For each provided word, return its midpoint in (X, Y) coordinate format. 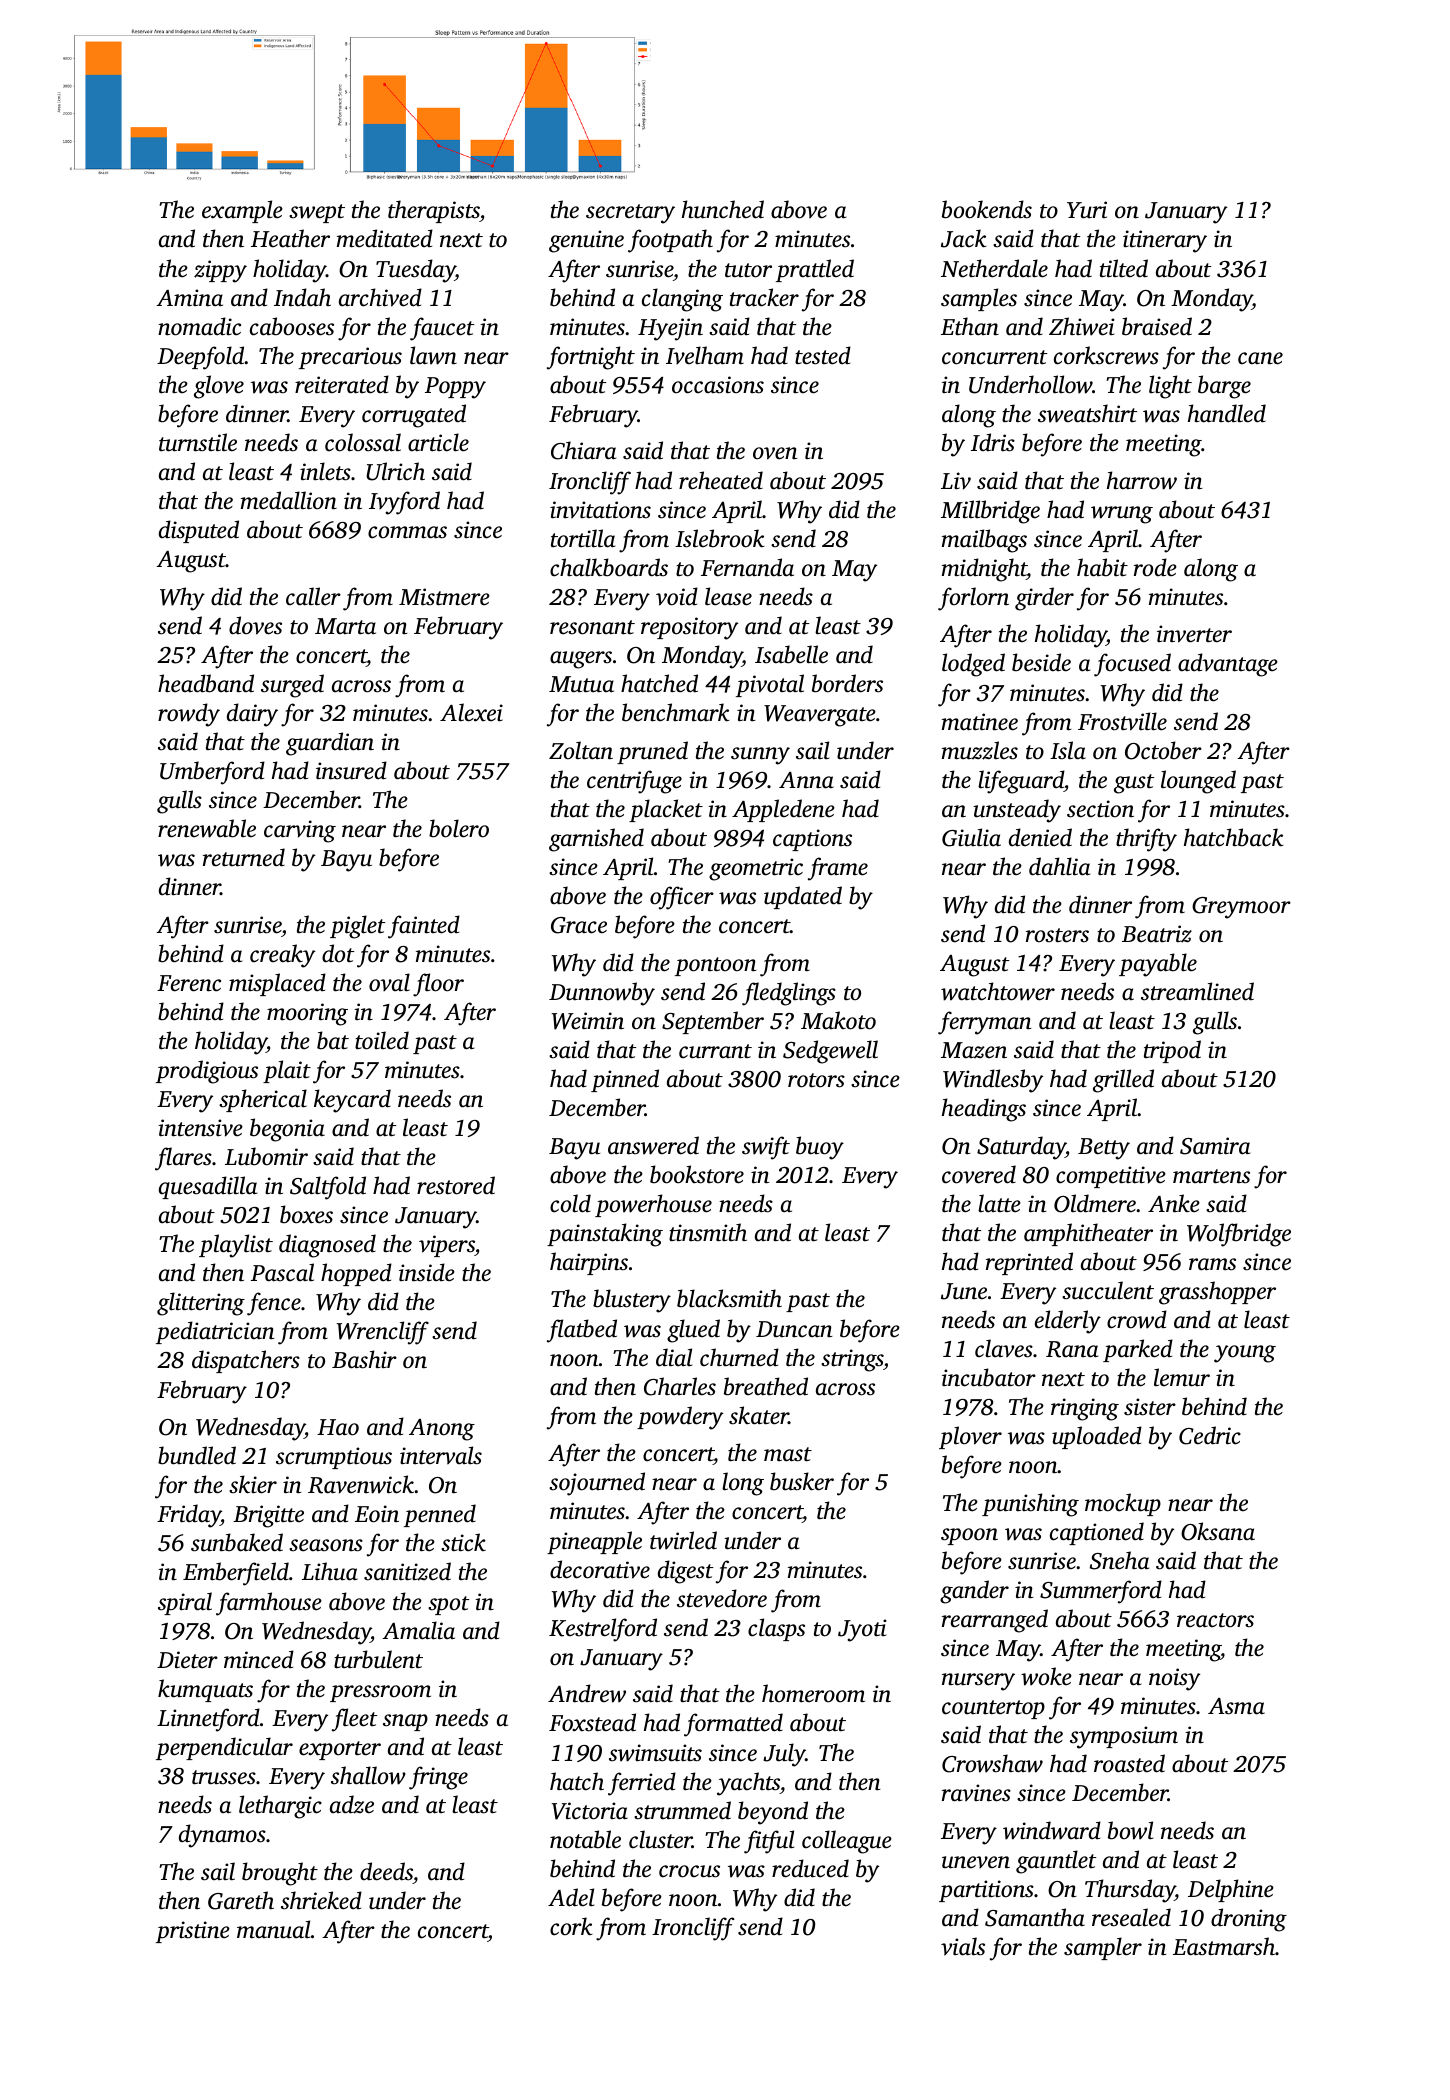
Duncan (794, 1329)
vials (963, 1946)
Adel (571, 1897)
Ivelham (705, 355)
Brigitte (268, 1516)
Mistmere (444, 597)
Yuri (1087, 210)
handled (1227, 413)
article (438, 442)
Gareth (241, 1900)
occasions (718, 385)
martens (1211, 1176)
